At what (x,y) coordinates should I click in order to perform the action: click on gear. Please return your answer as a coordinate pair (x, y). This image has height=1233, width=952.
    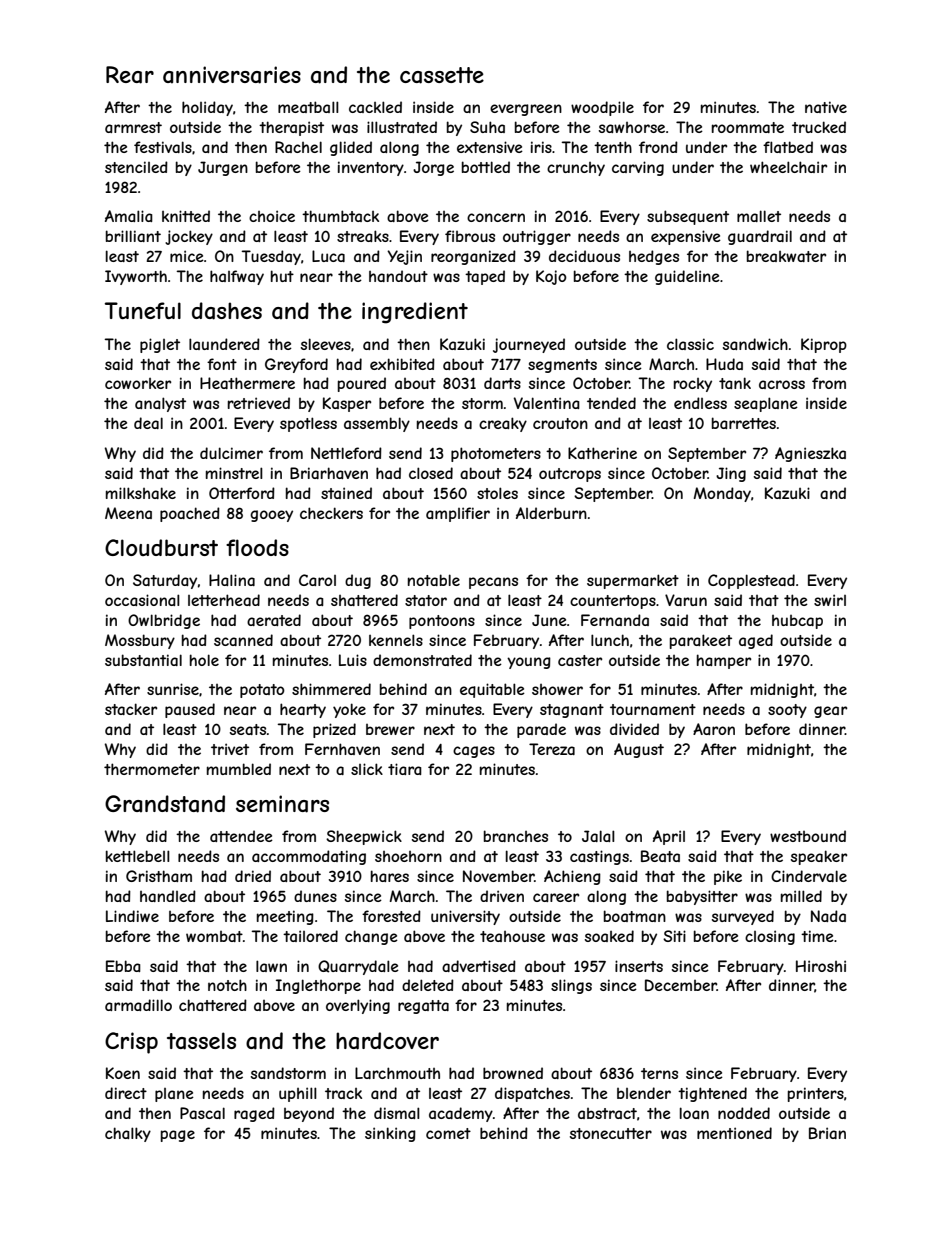
    Looking at the image, I should click on (830, 712).
